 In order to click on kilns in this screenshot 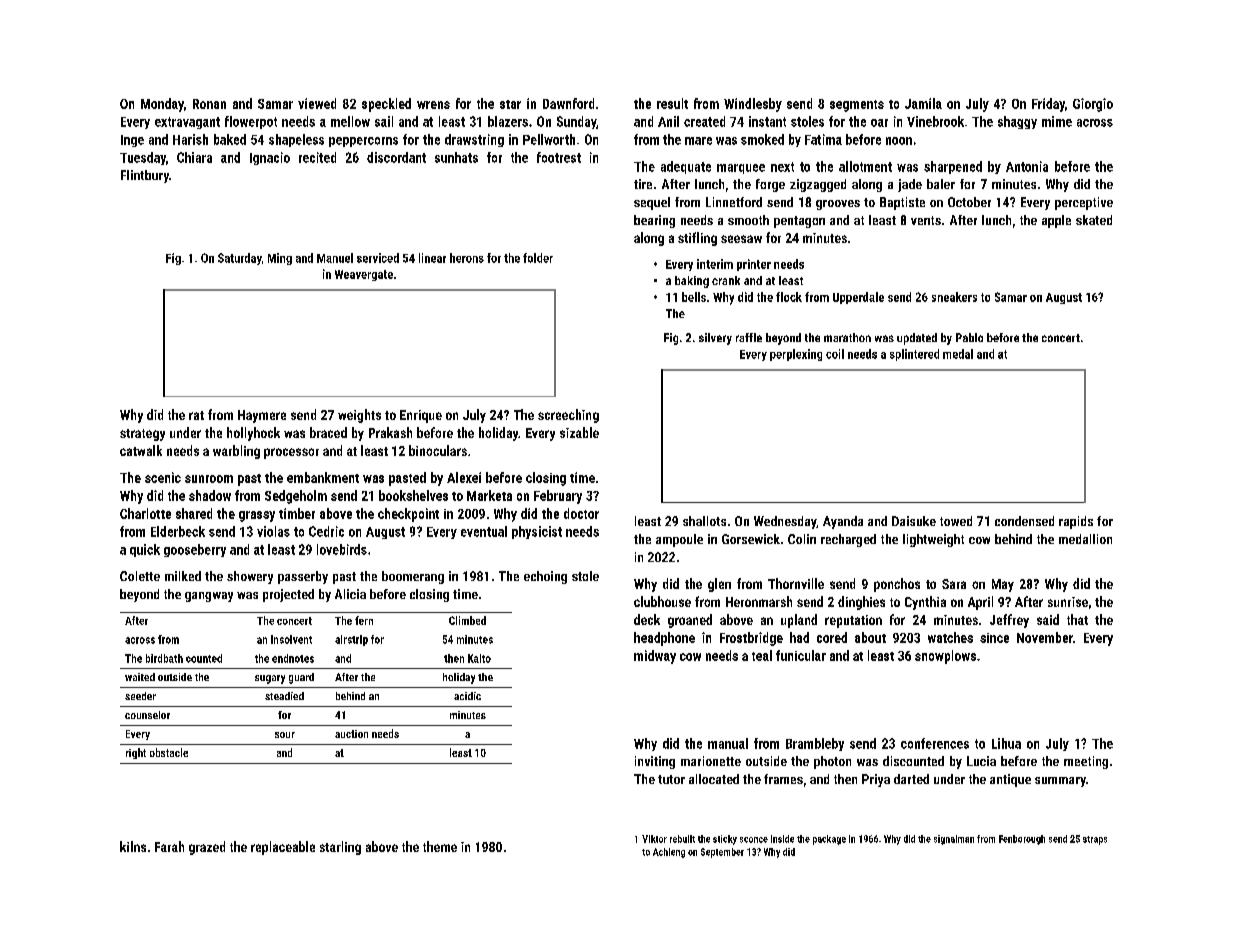, I will do `click(133, 846)`.
